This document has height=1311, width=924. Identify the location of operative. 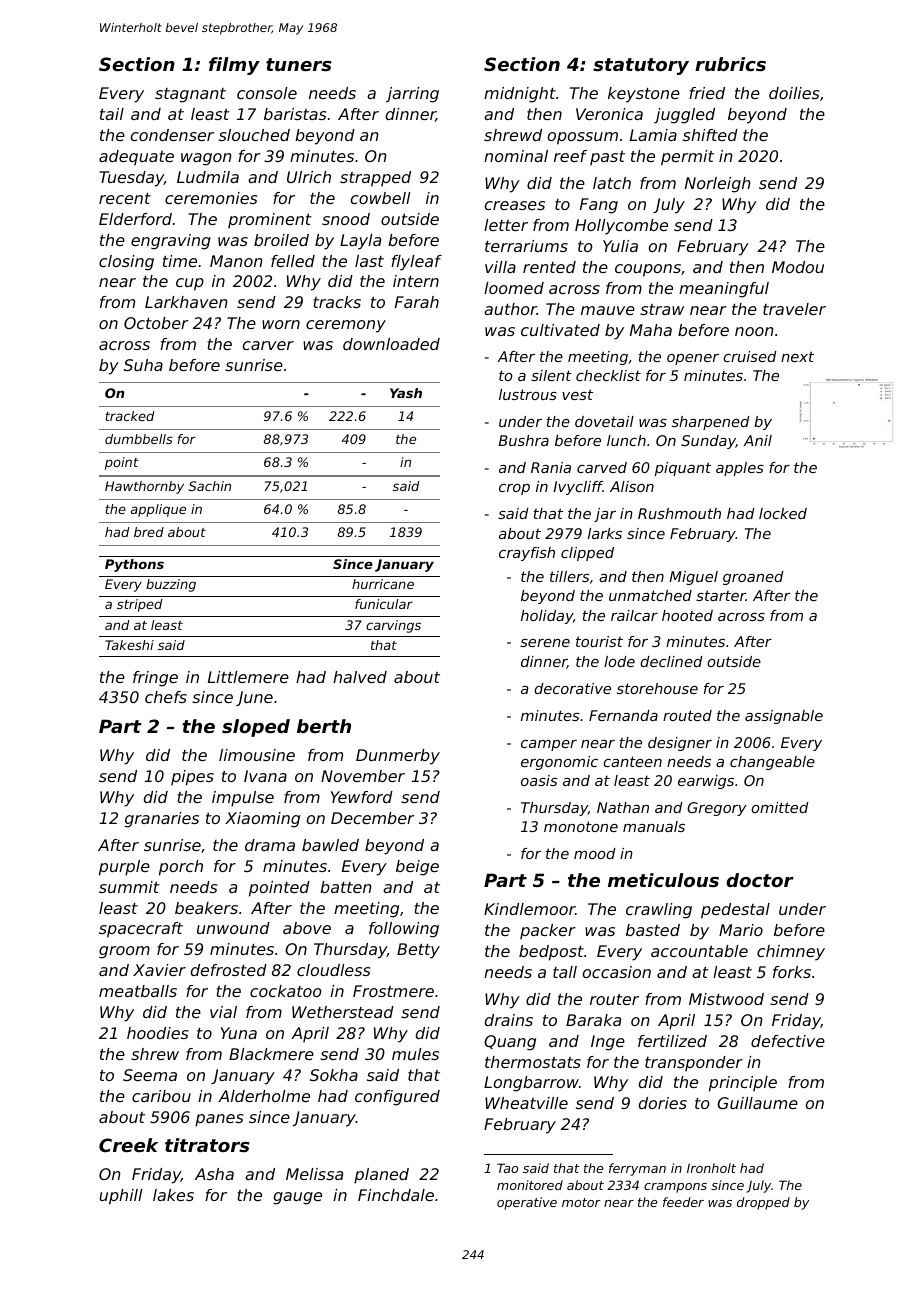
(527, 1203).
